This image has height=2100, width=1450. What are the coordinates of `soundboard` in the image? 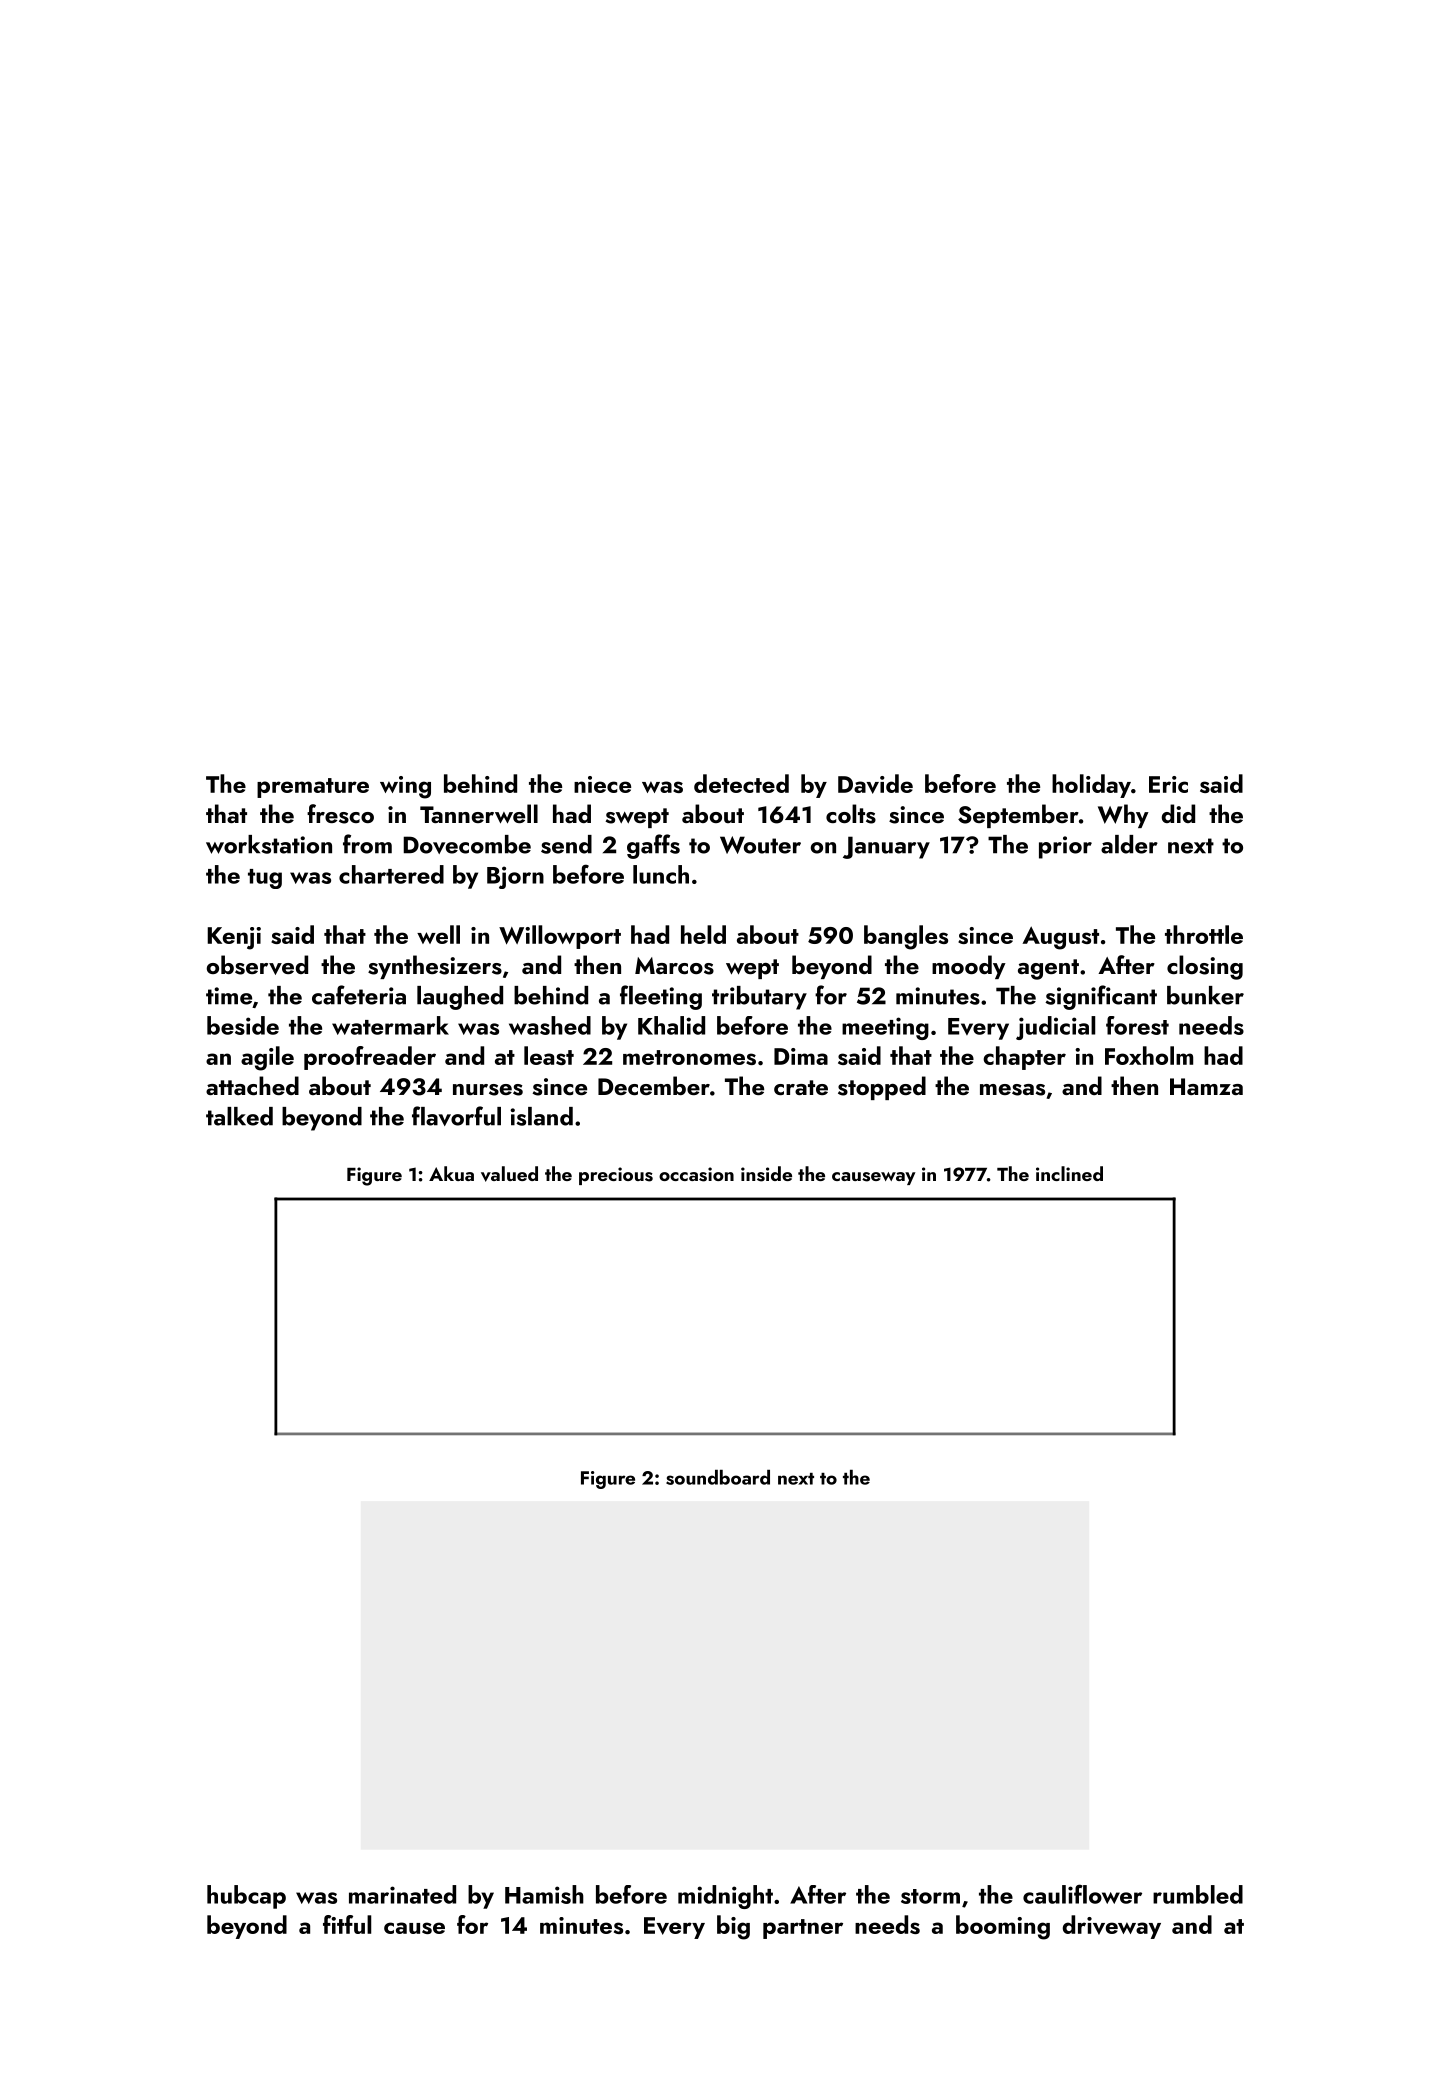 It's located at (718, 1477).
